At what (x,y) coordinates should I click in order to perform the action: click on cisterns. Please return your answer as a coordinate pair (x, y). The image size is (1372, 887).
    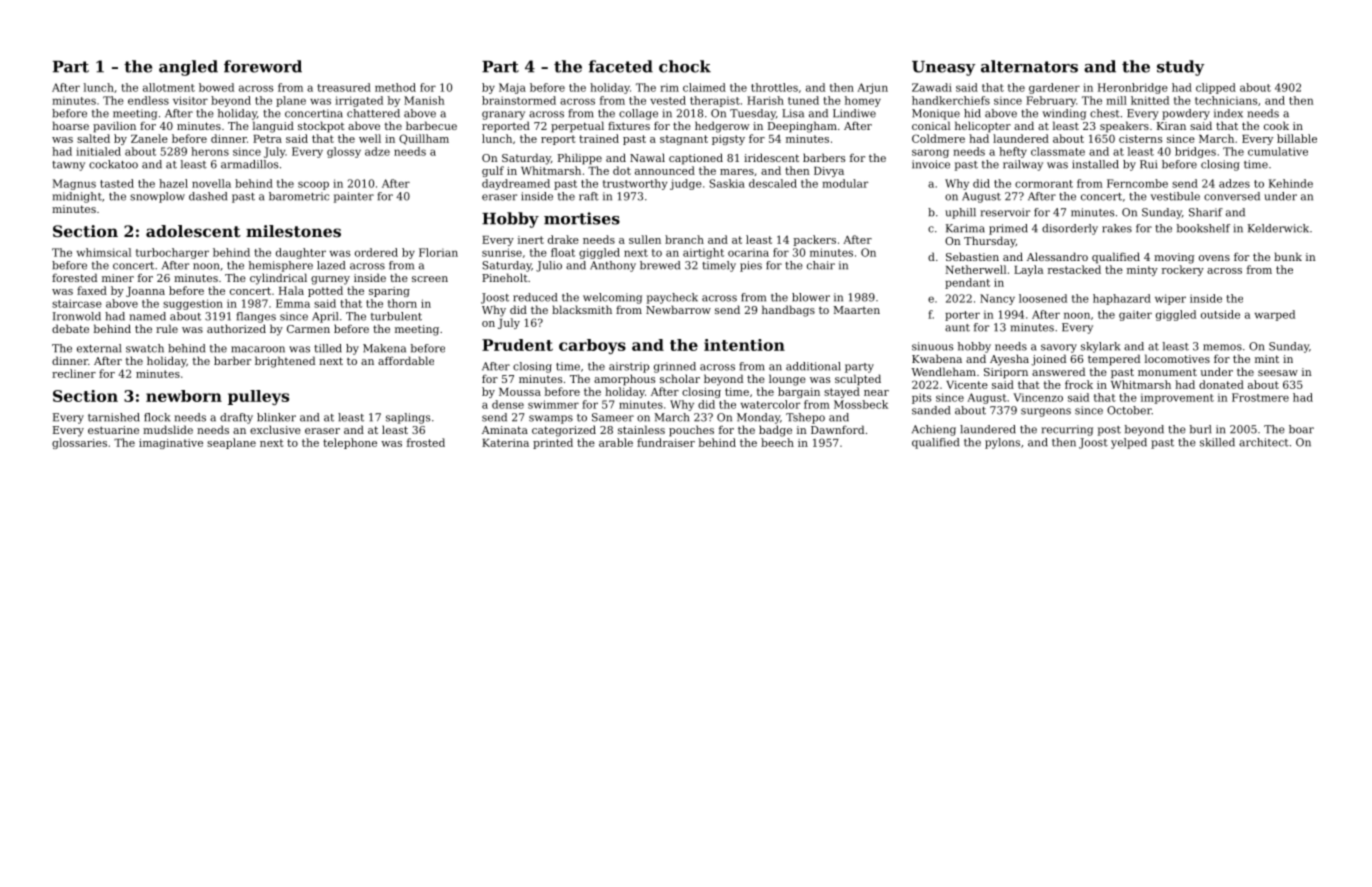
    Looking at the image, I should click on (1140, 139).
